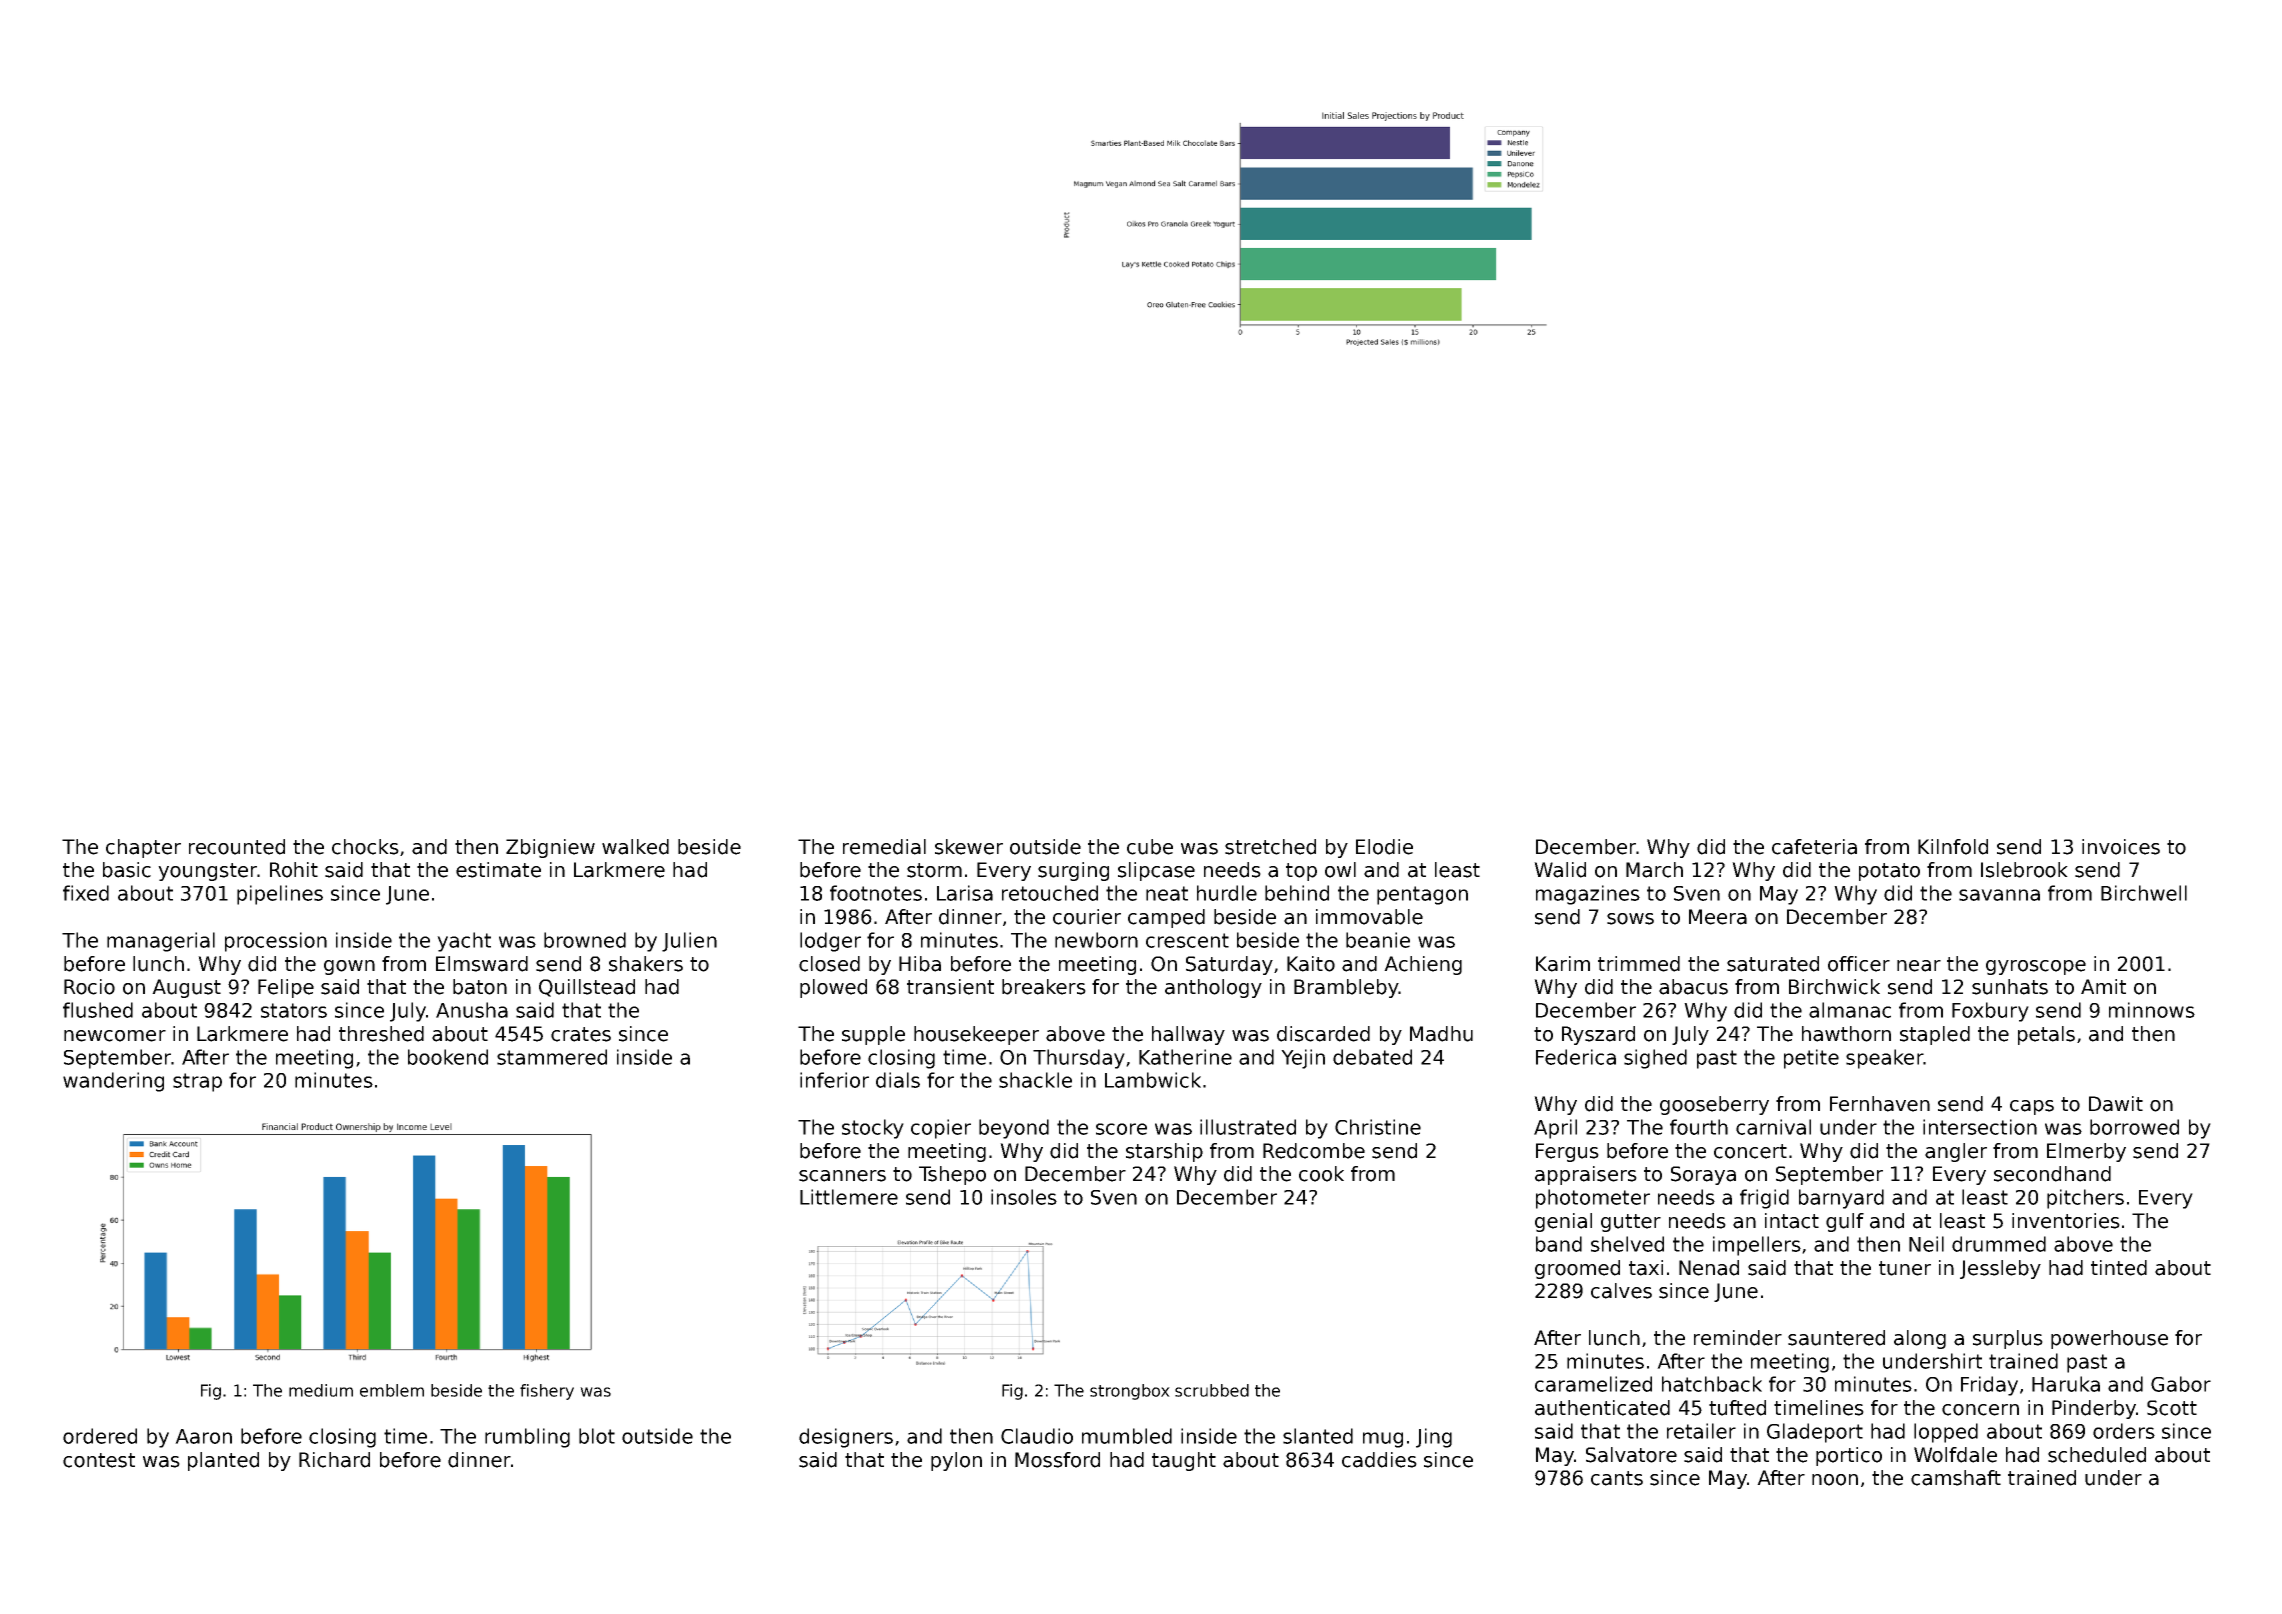 This screenshot has height=1614, width=2282. I want to click on scanners, so click(842, 1176).
